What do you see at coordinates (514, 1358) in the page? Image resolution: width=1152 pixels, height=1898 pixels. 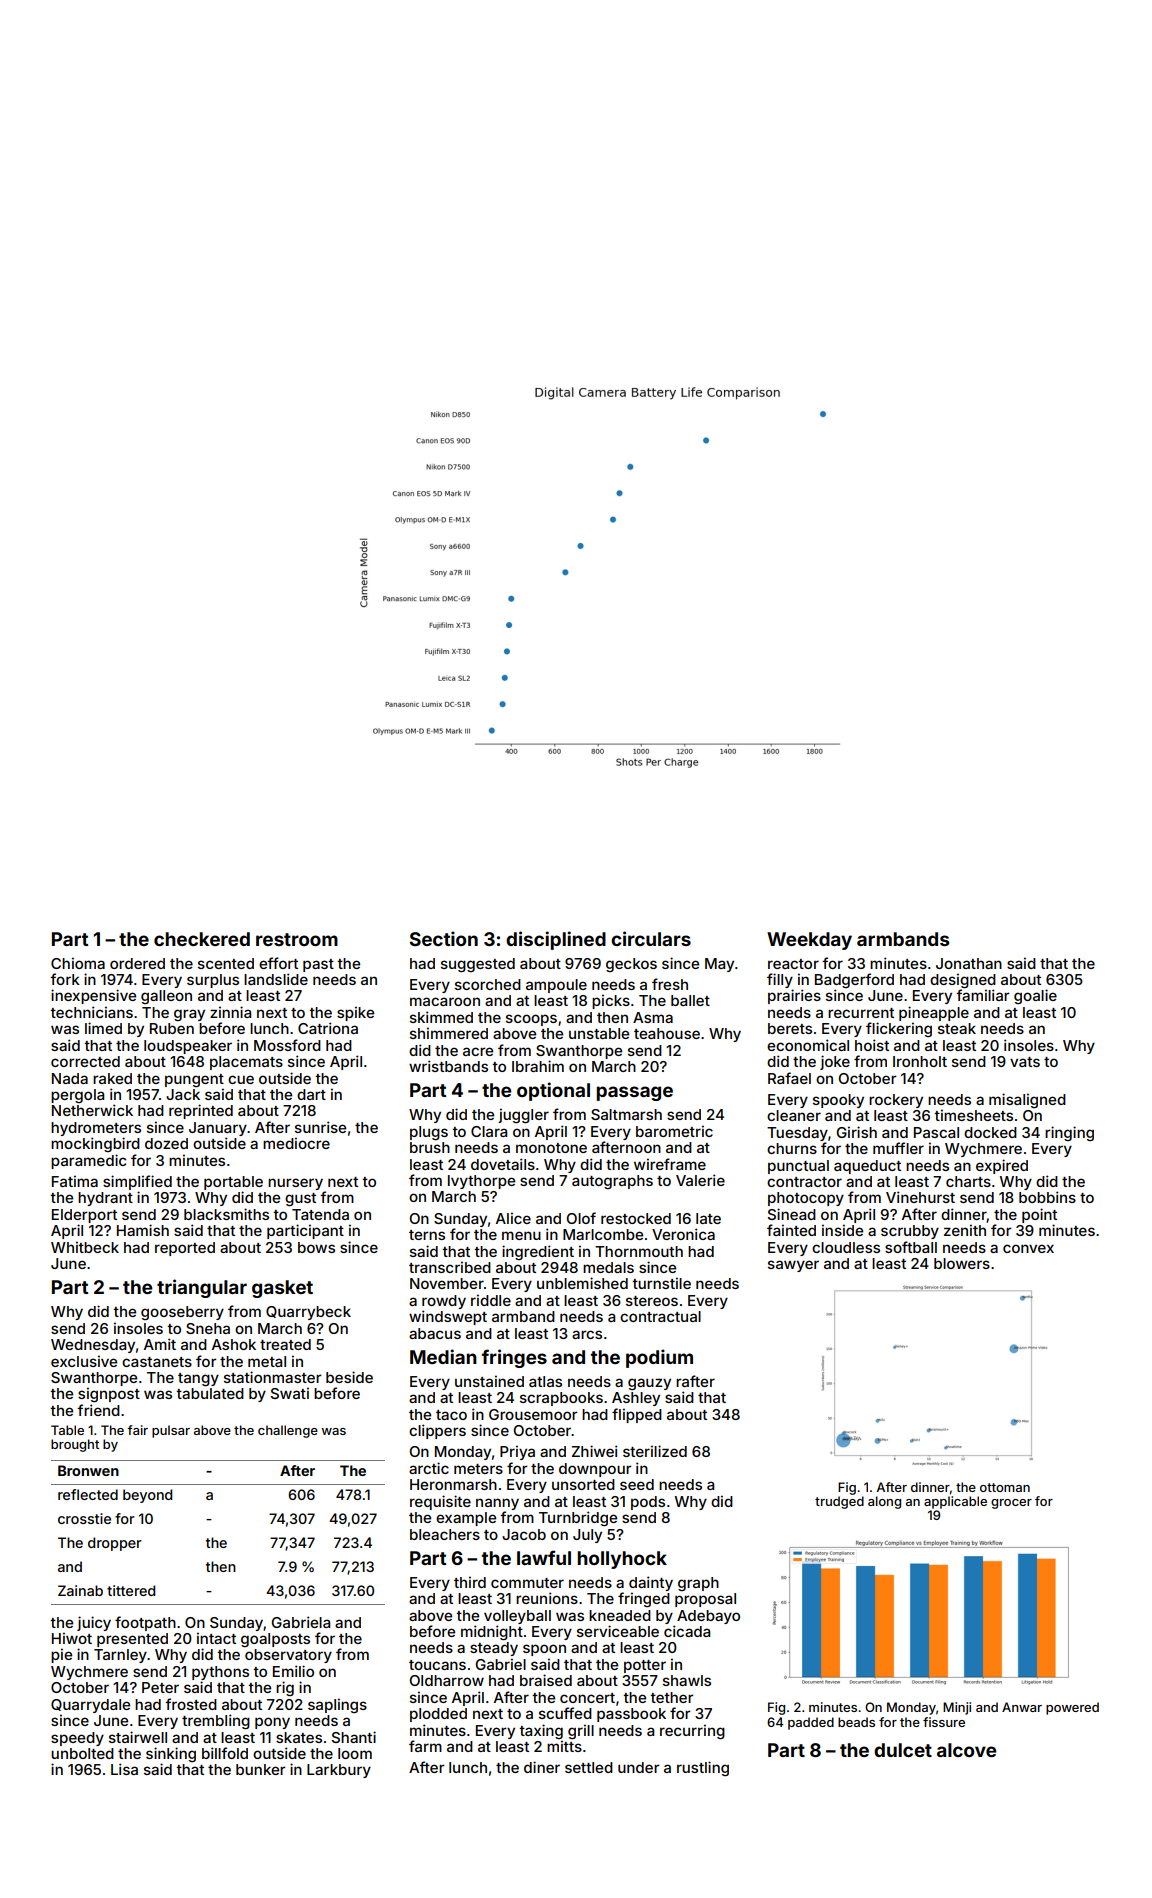 I see `fringes` at bounding box center [514, 1358].
